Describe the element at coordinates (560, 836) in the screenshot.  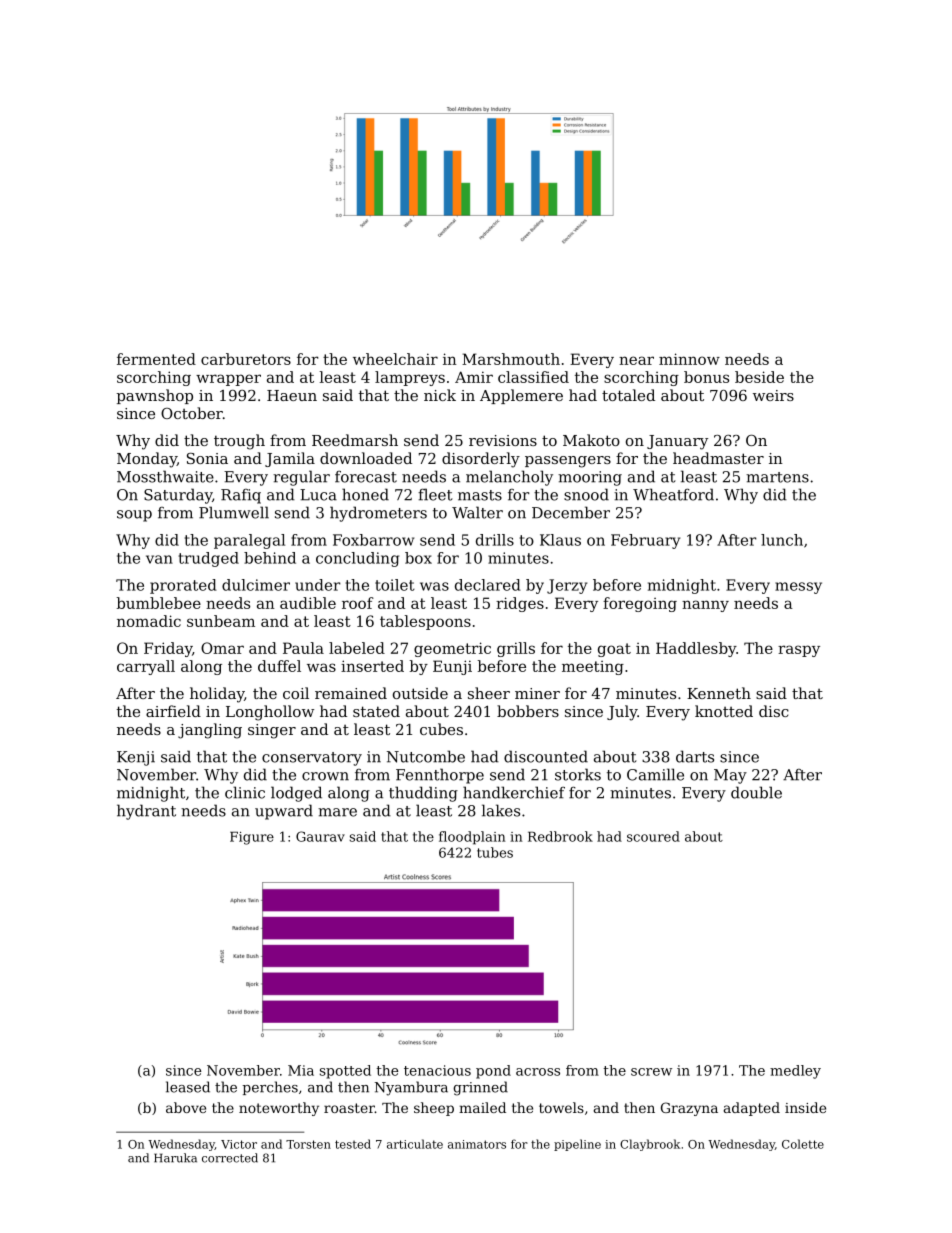
I see `Redbrook` at that location.
